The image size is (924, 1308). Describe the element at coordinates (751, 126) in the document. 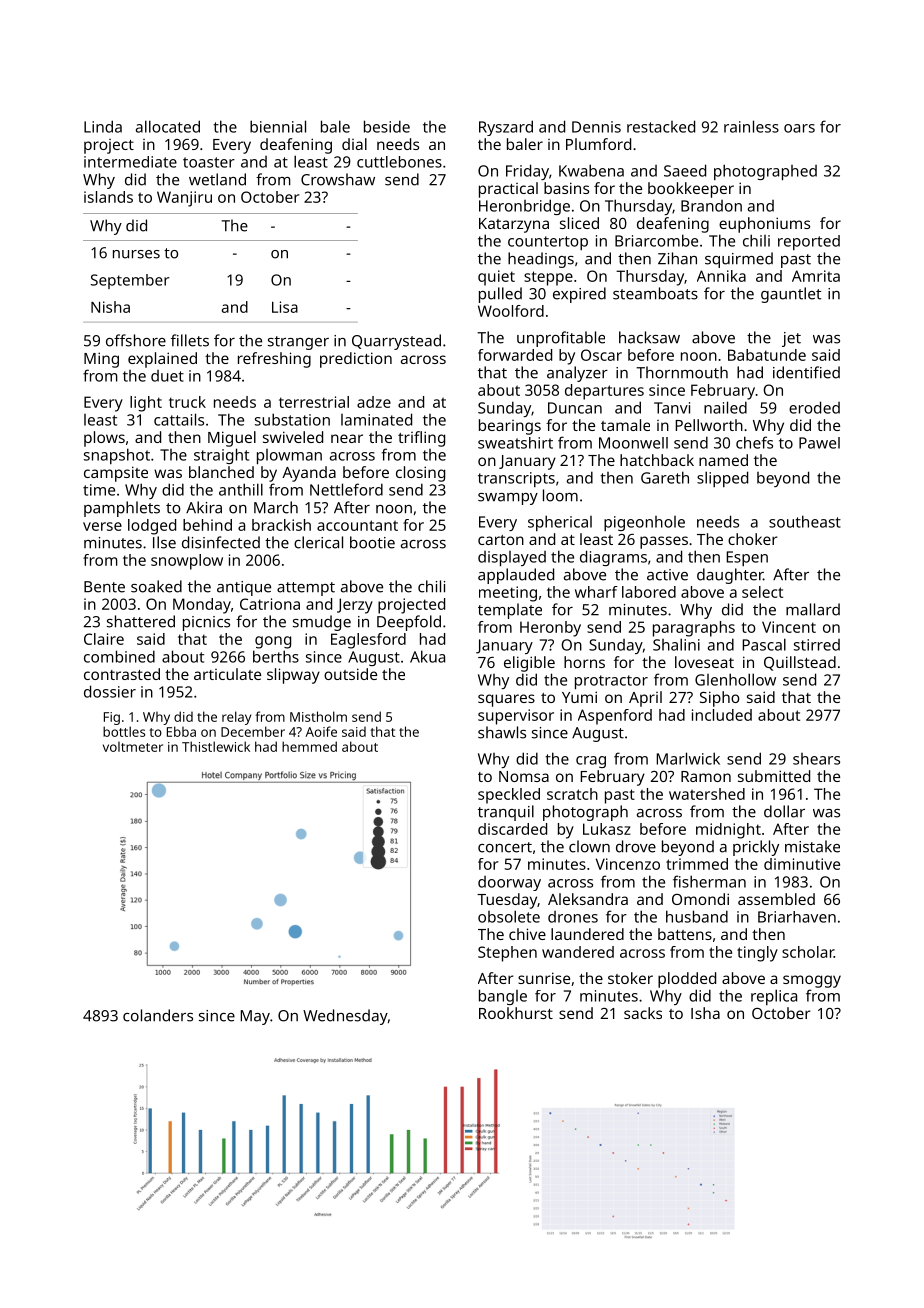

I see `rainless` at that location.
